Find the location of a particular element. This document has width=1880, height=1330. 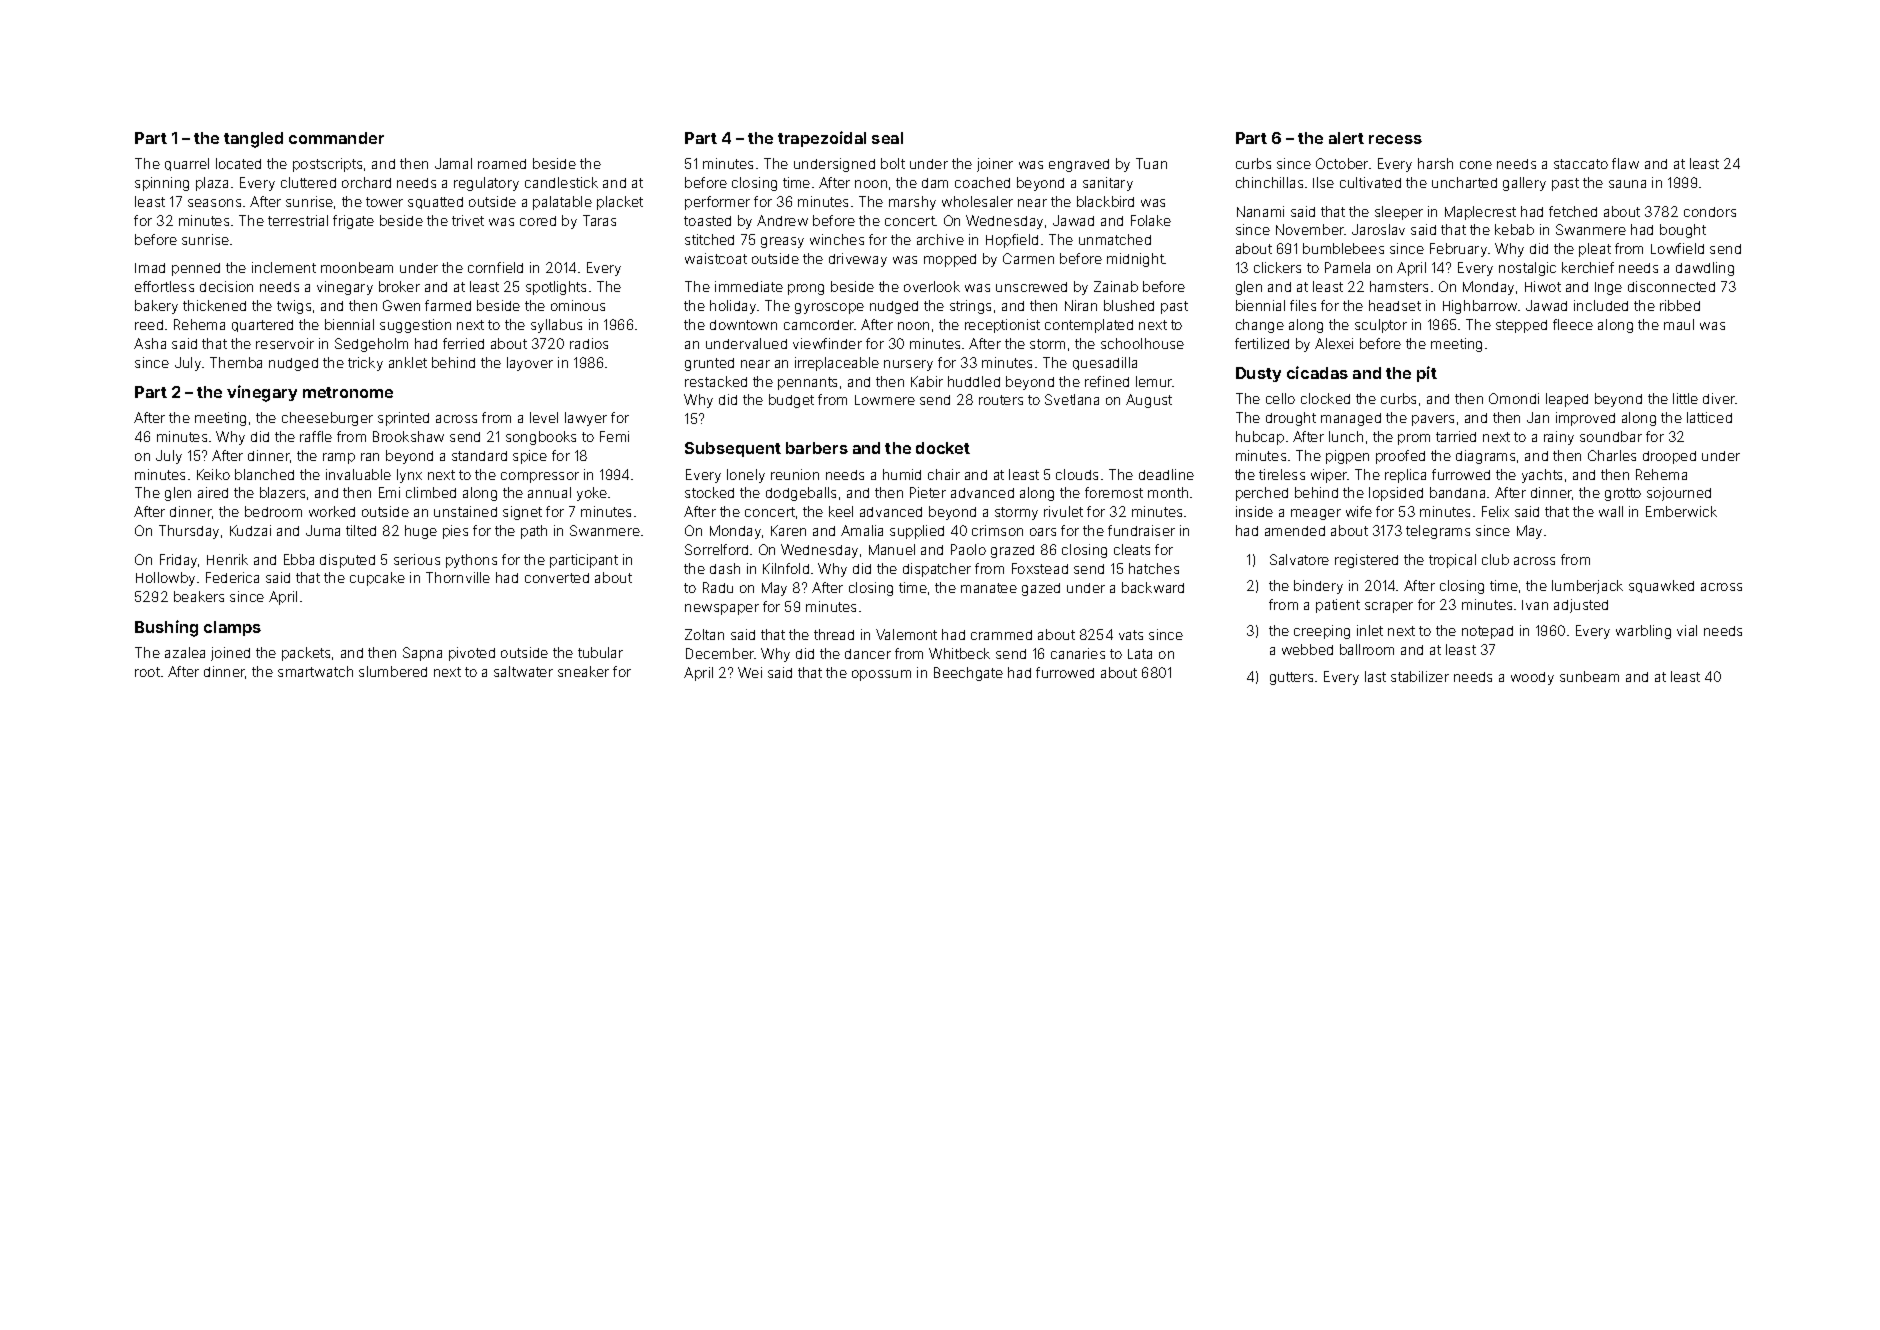

Wei is located at coordinates (750, 672).
